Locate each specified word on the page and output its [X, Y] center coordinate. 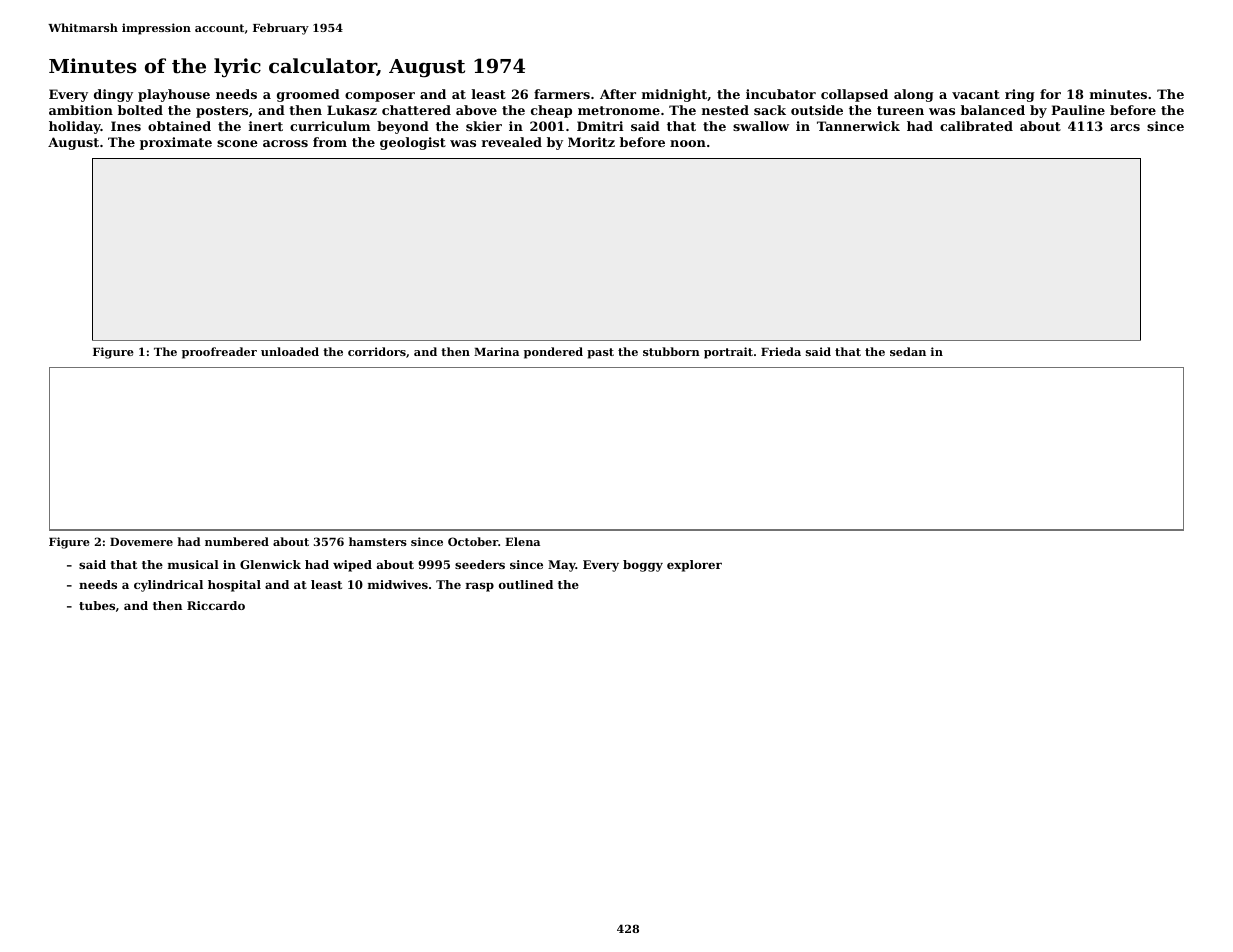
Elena [522, 541]
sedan [908, 351]
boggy [643, 566]
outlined [526, 584]
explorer [694, 566]
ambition [81, 110]
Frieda [781, 351]
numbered [237, 541]
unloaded [290, 351]
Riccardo [216, 605]
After [618, 94]
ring [1020, 95]
